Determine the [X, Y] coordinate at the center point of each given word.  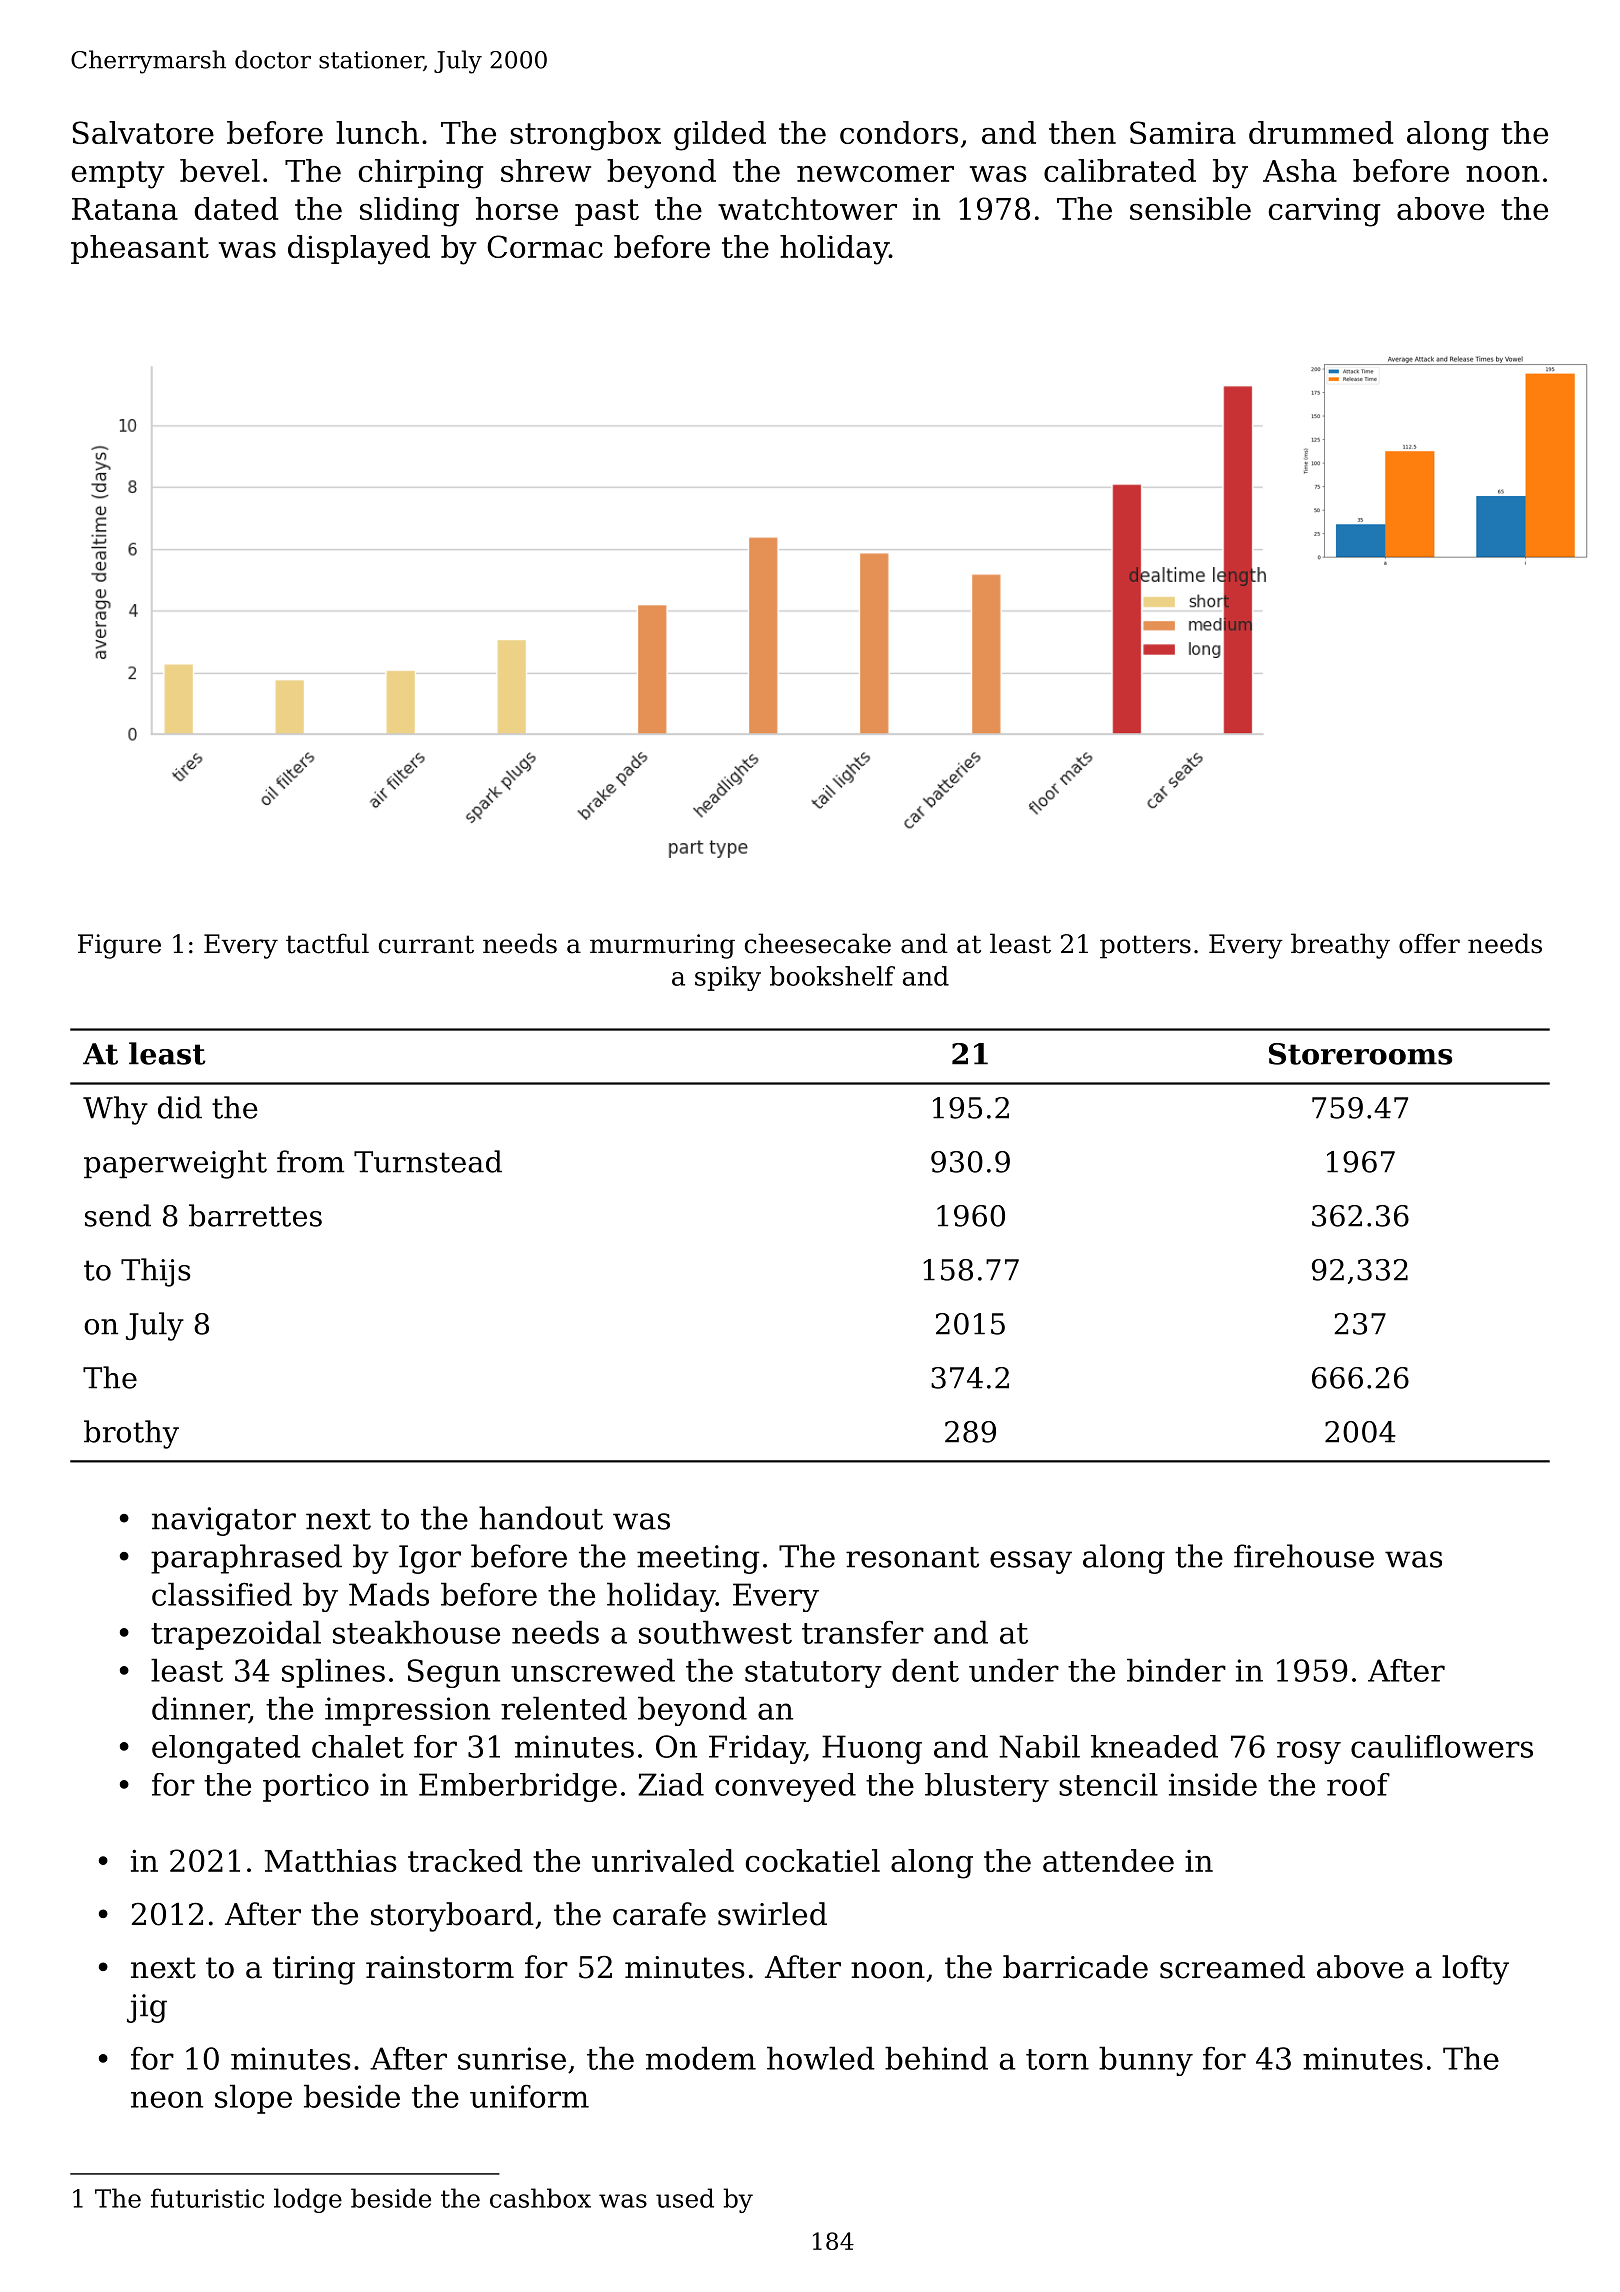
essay [1031, 1562]
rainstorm [440, 1967]
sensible [1190, 208]
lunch [377, 132]
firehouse [1304, 1556]
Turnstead [428, 1161]
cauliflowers [1442, 1746]
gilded [720, 136]
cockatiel [813, 1860]
